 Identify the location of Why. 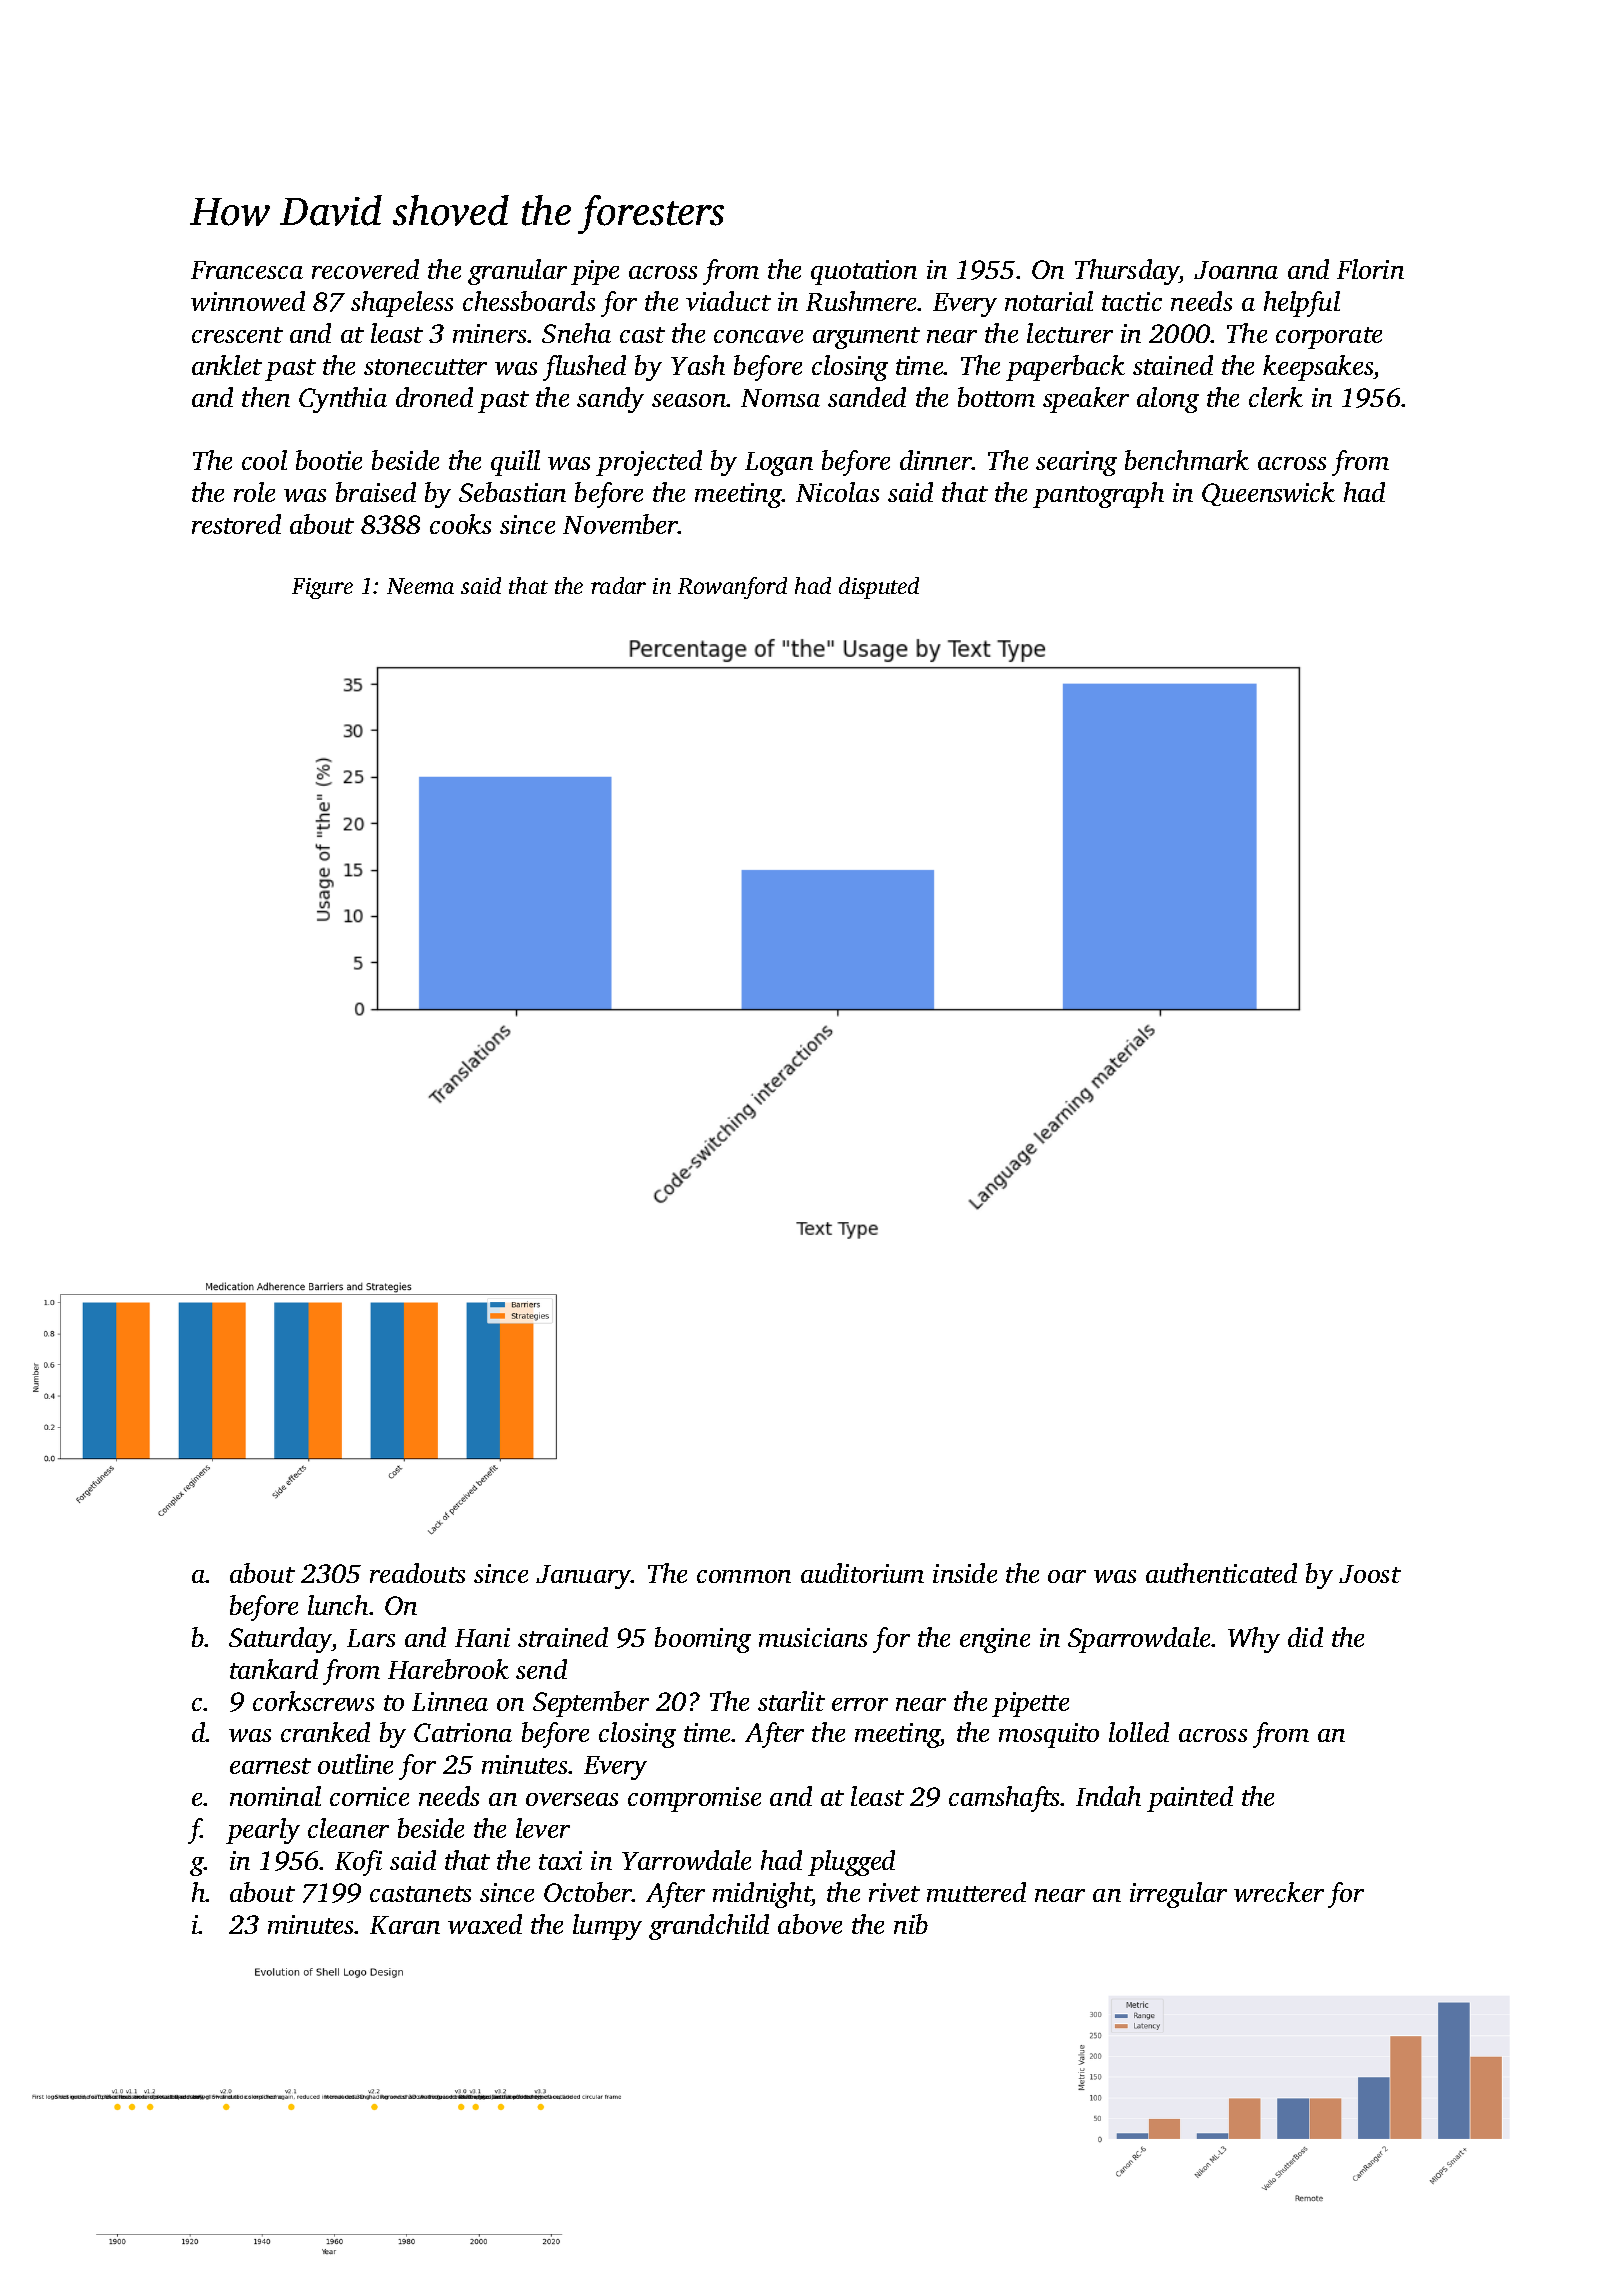
(1254, 1640).
